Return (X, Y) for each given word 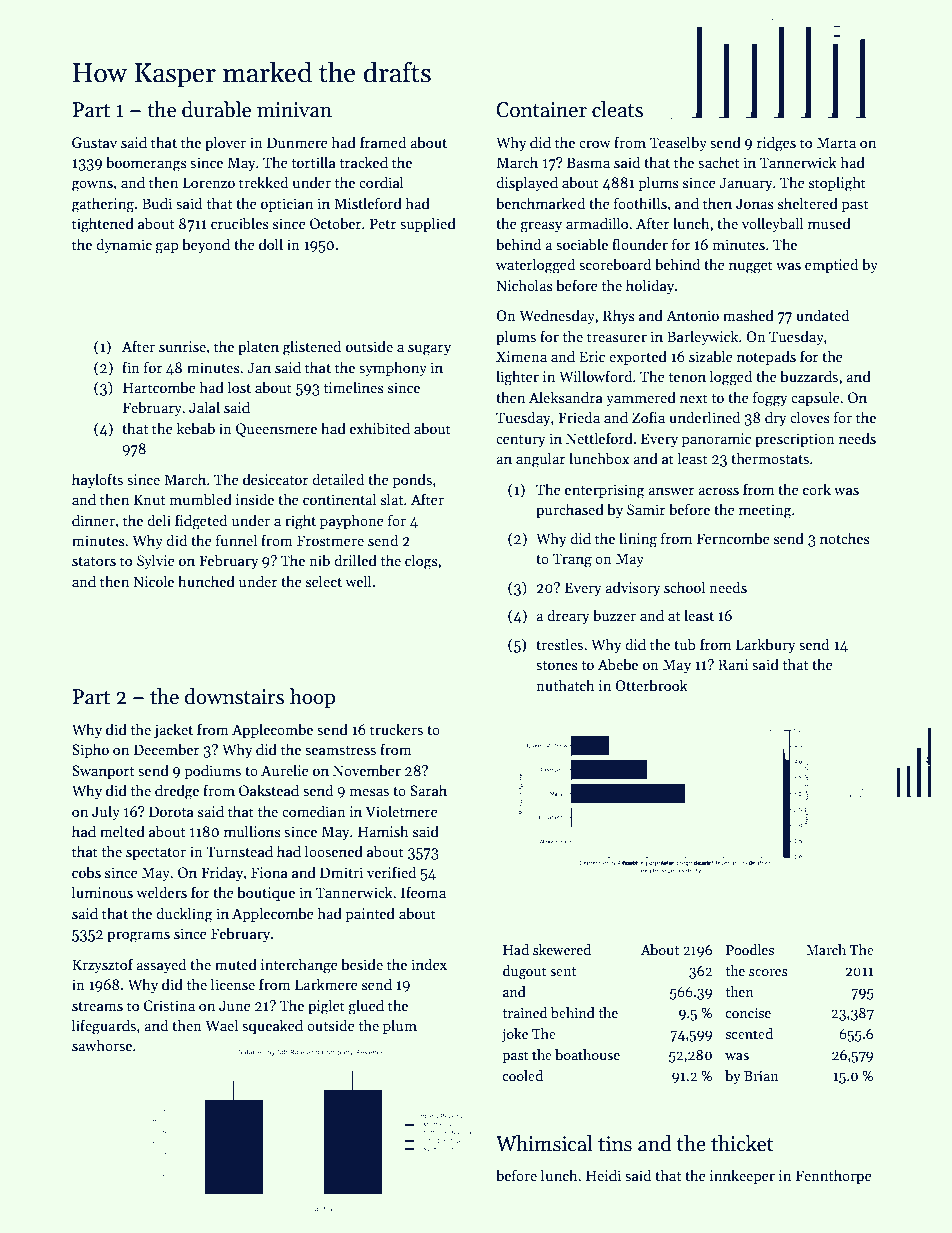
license (233, 984)
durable (216, 109)
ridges (776, 144)
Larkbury (766, 645)
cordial (381, 182)
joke (515, 1035)
